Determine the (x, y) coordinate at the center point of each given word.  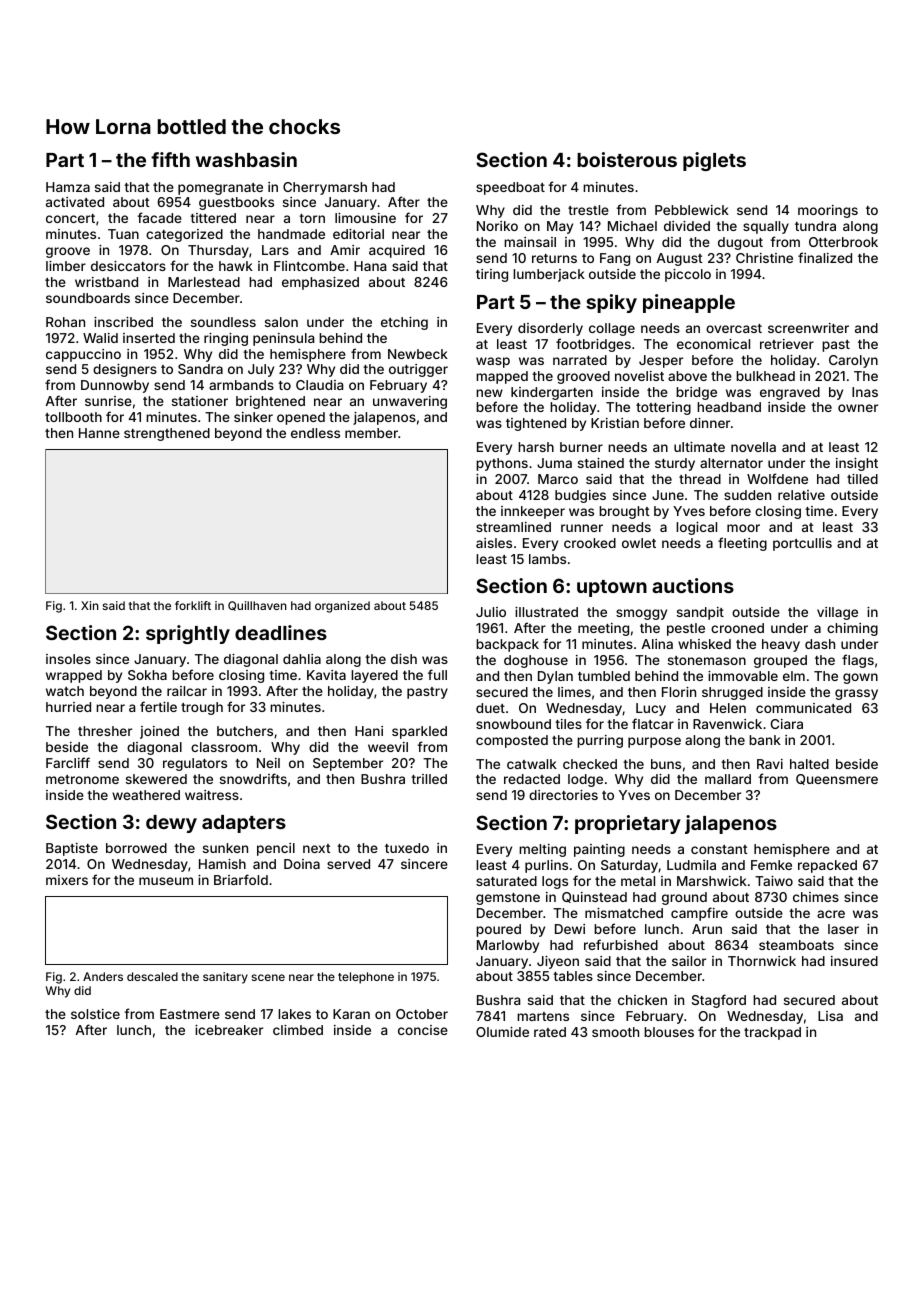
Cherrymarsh (325, 188)
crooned (737, 628)
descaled (152, 976)
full (437, 674)
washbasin (246, 159)
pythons (502, 464)
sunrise (108, 401)
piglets (714, 161)
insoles (68, 659)
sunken (225, 848)
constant (719, 849)
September (348, 764)
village (837, 613)
